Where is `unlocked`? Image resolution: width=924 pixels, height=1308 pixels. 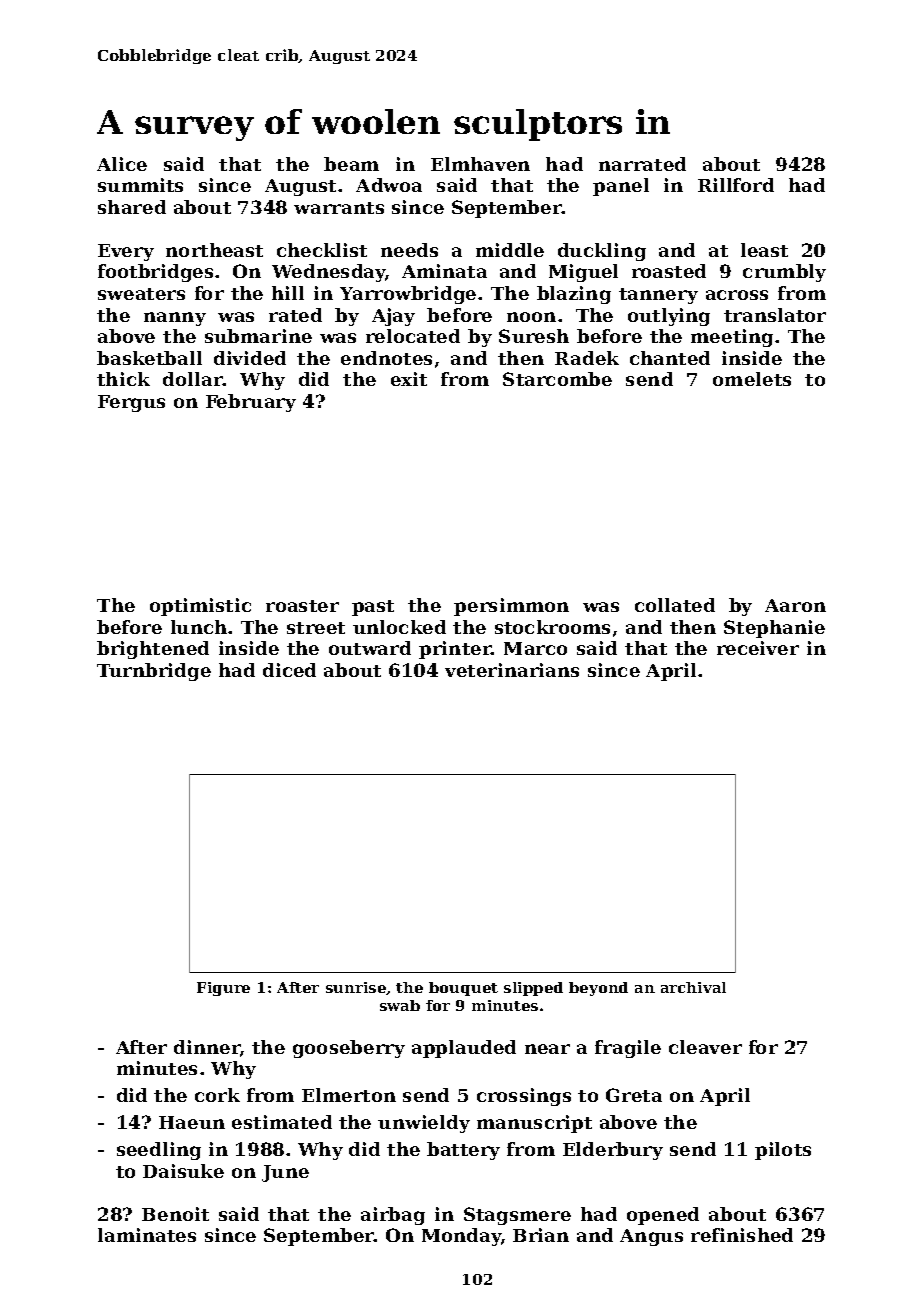 unlocked is located at coordinates (399, 627).
